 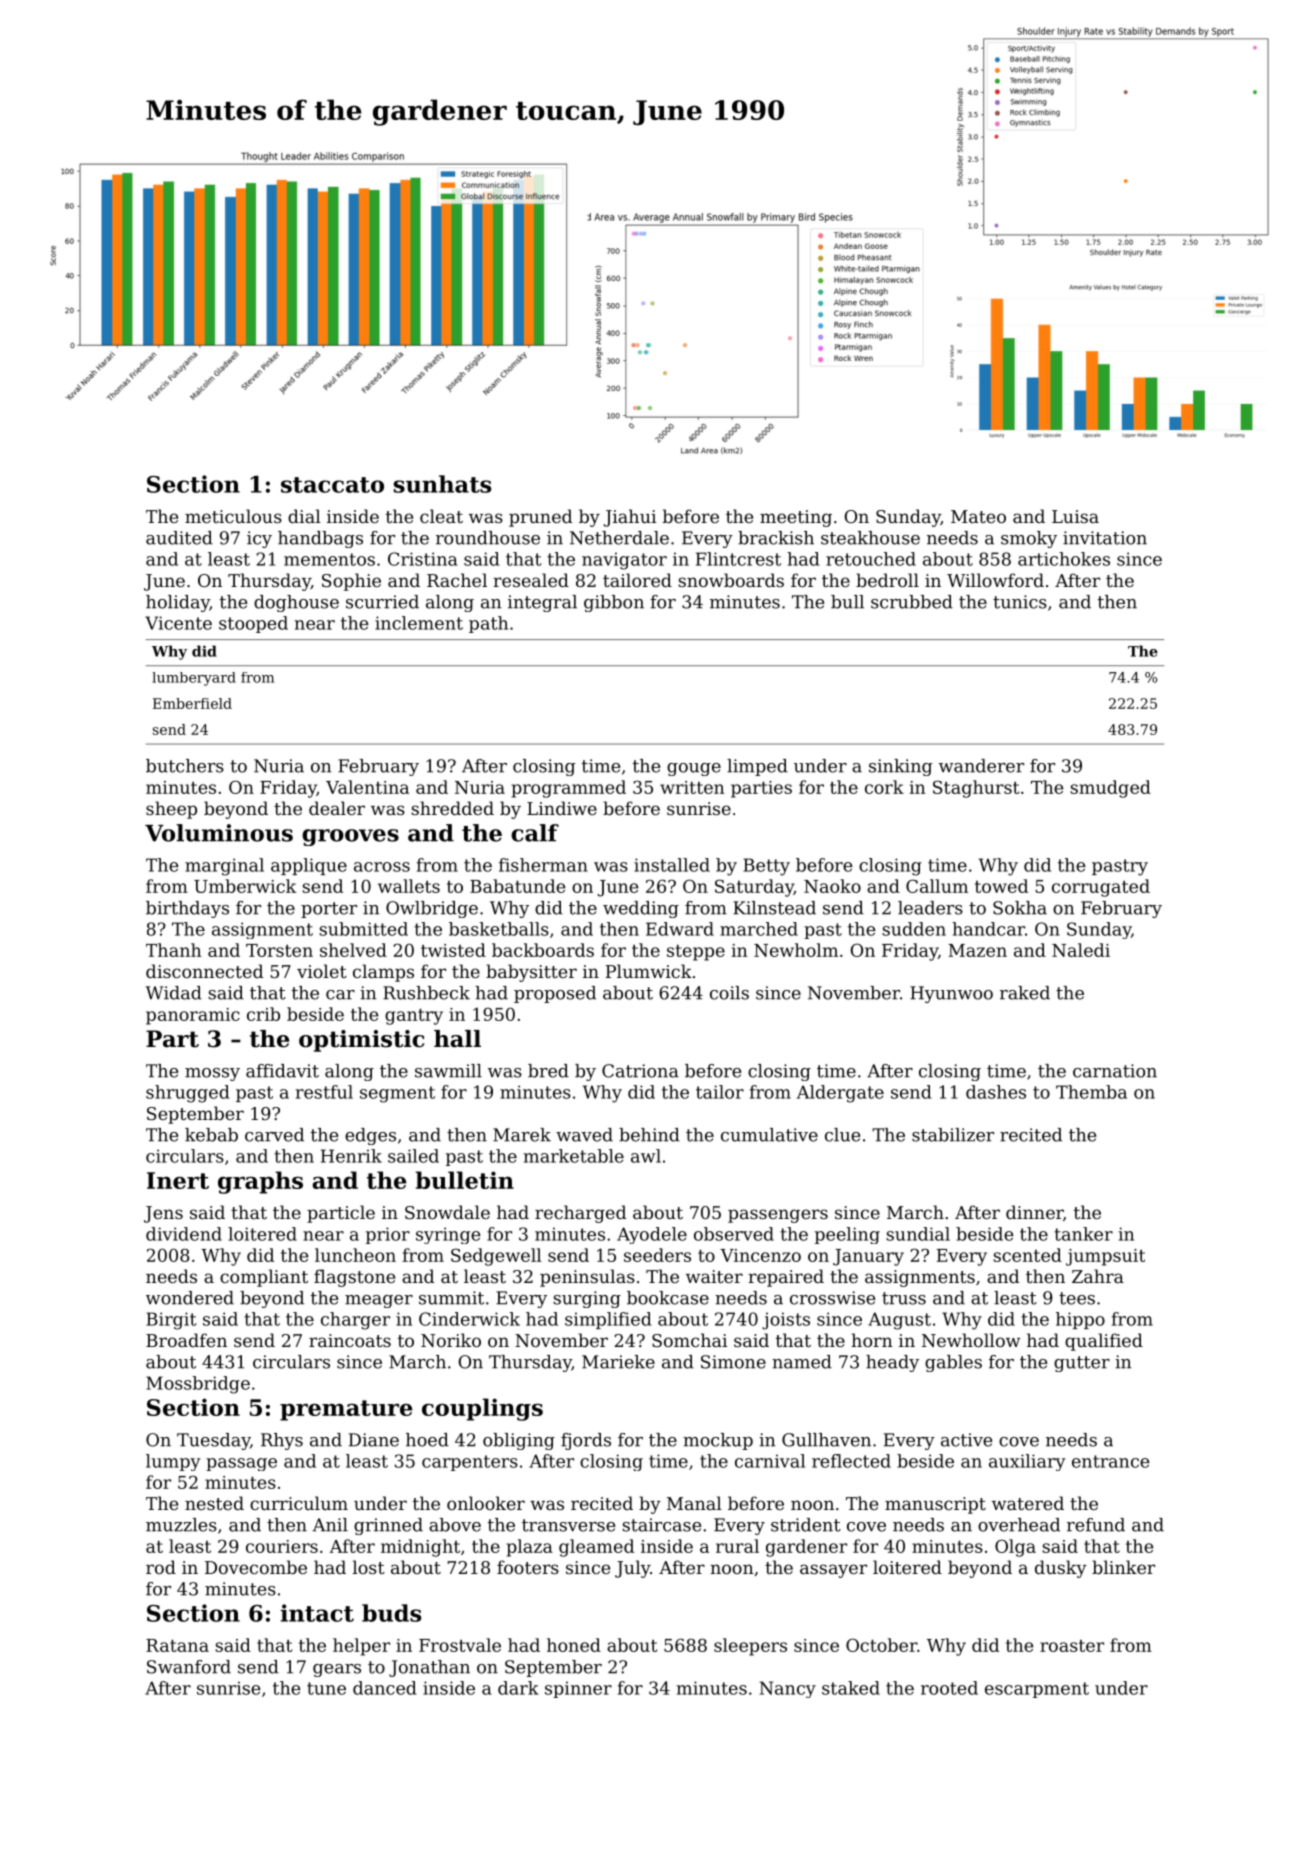 I want to click on truss, so click(x=904, y=1298).
